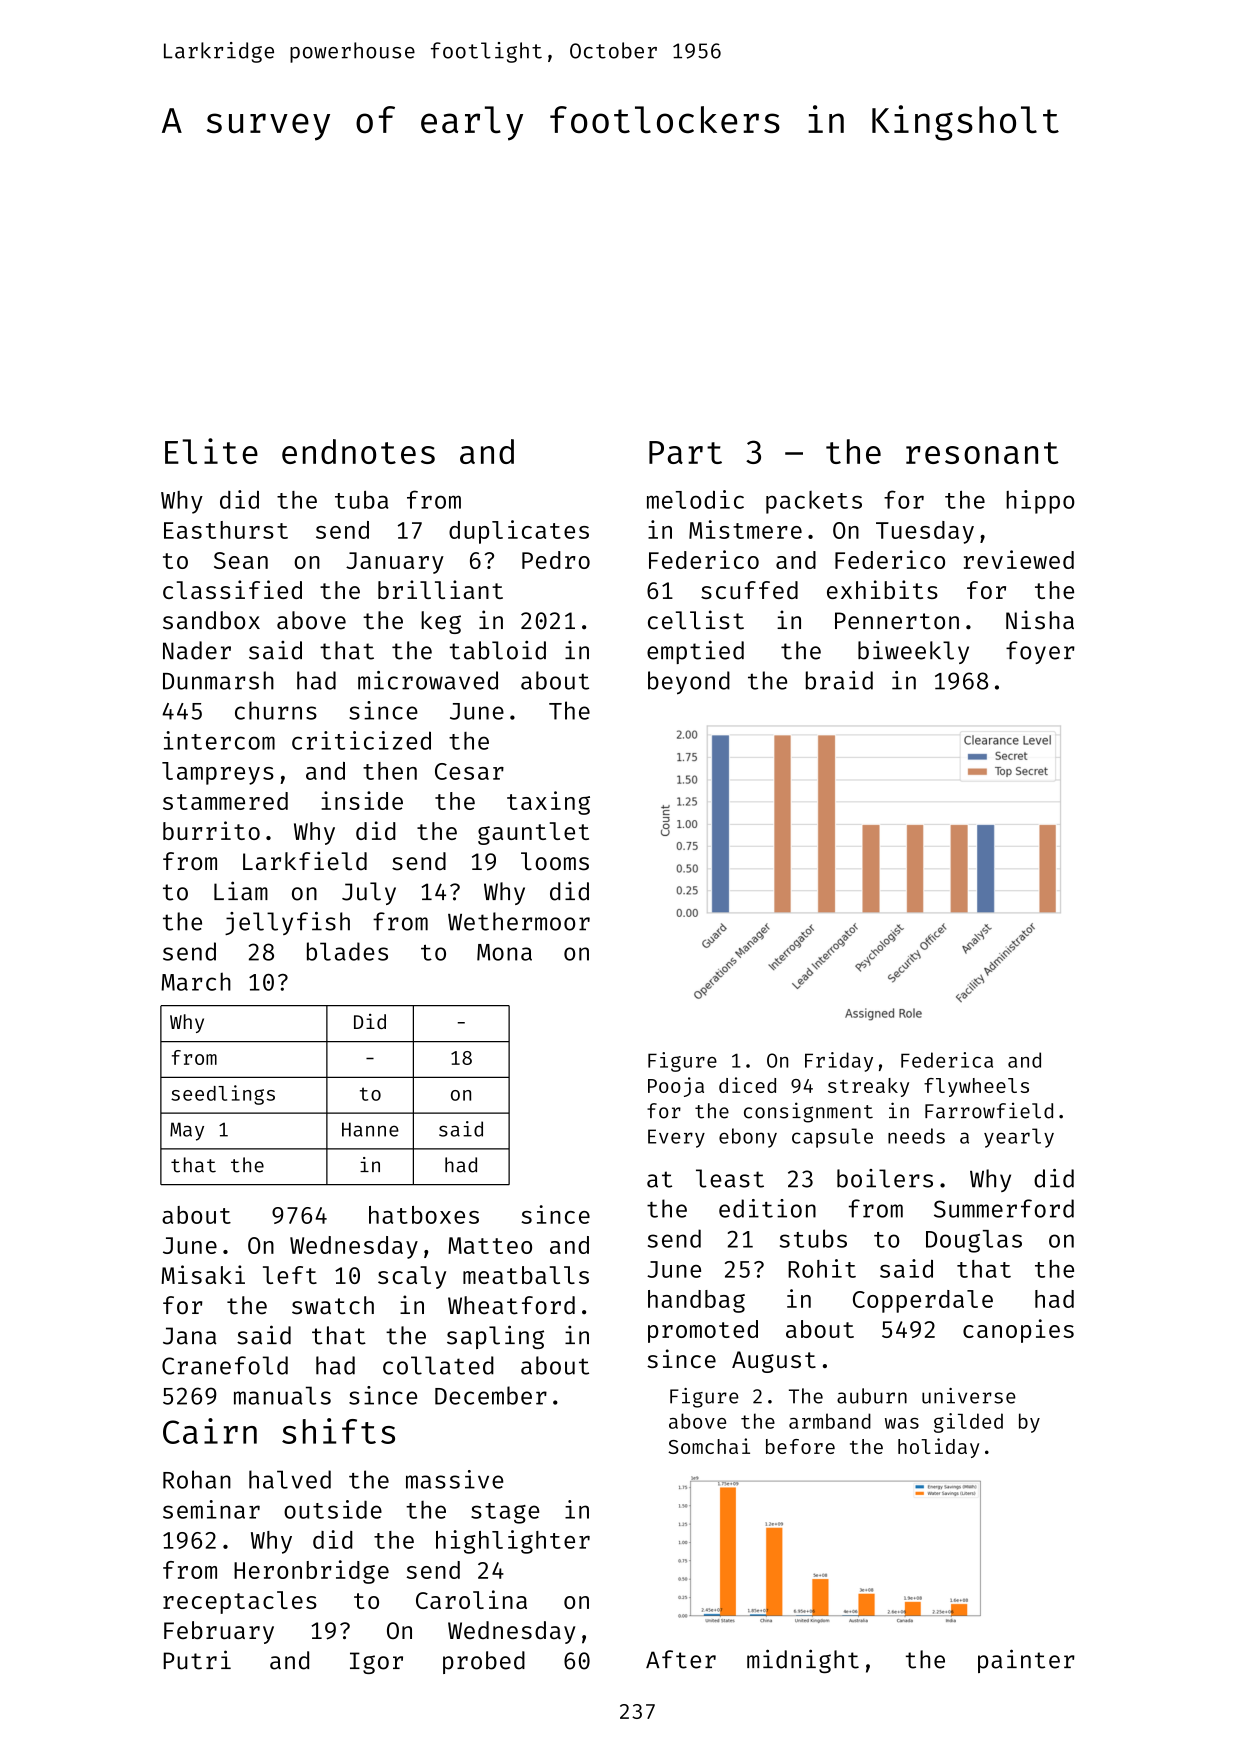  What do you see at coordinates (839, 680) in the document?
I see `braid` at bounding box center [839, 680].
